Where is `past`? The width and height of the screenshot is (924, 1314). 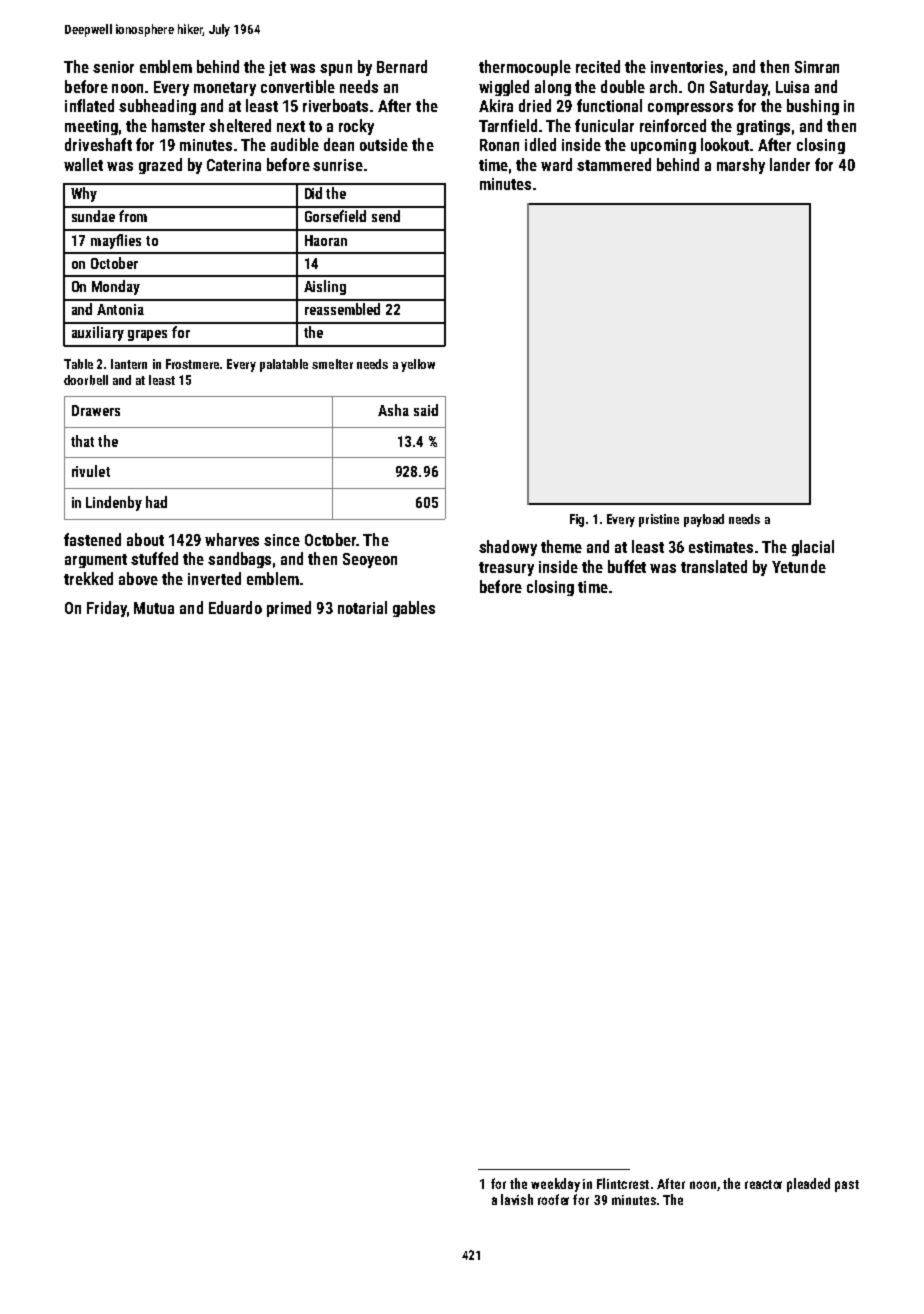
past is located at coordinates (847, 1186).
